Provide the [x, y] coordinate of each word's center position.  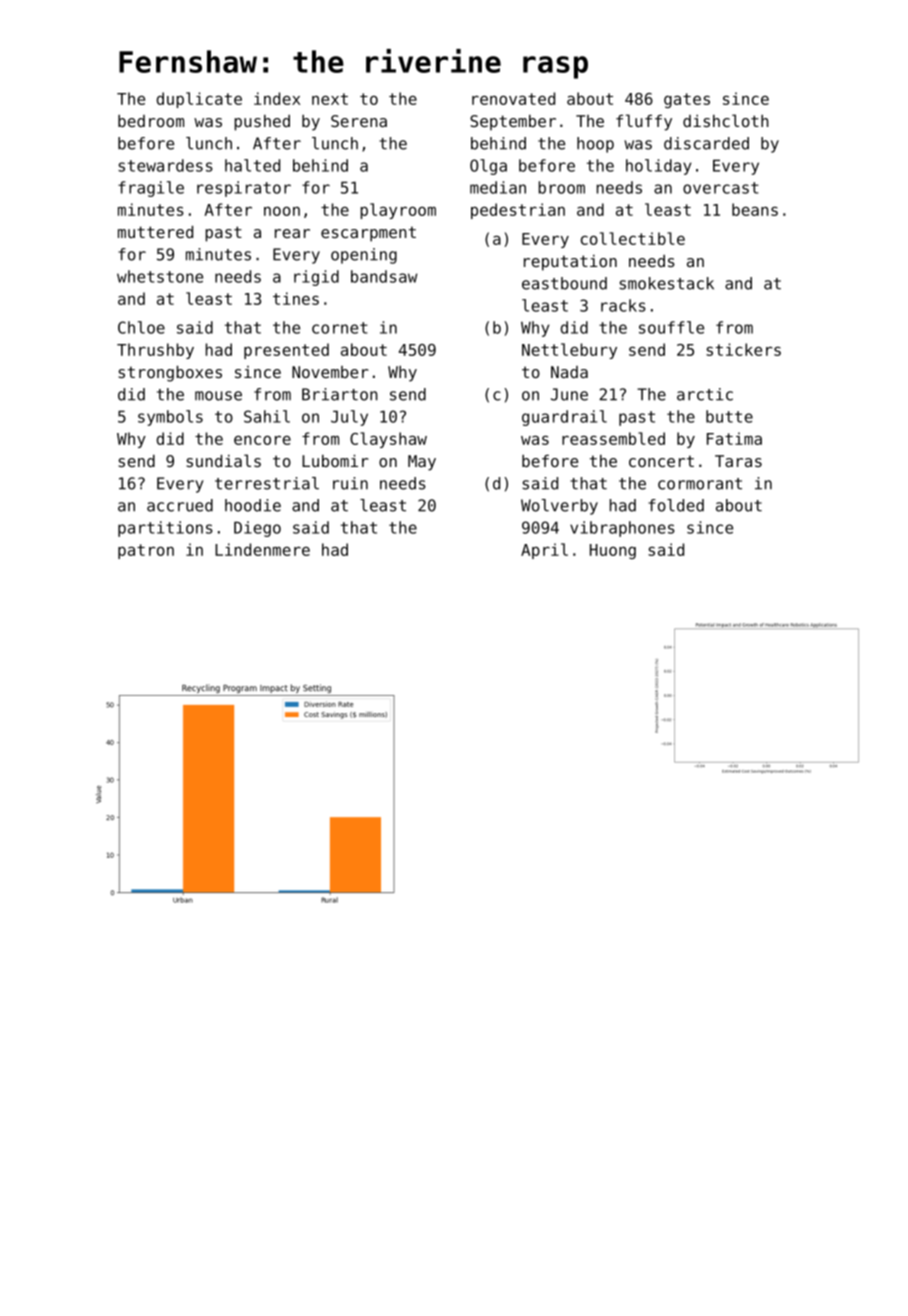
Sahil [267, 416]
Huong [613, 551]
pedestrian [518, 211]
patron [146, 551]
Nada [569, 372]
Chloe [141, 327]
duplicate [199, 100]
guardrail [564, 418]
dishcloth [726, 120]
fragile [151, 189]
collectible [633, 238]
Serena [359, 121]
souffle [671, 327]
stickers [743, 349]
